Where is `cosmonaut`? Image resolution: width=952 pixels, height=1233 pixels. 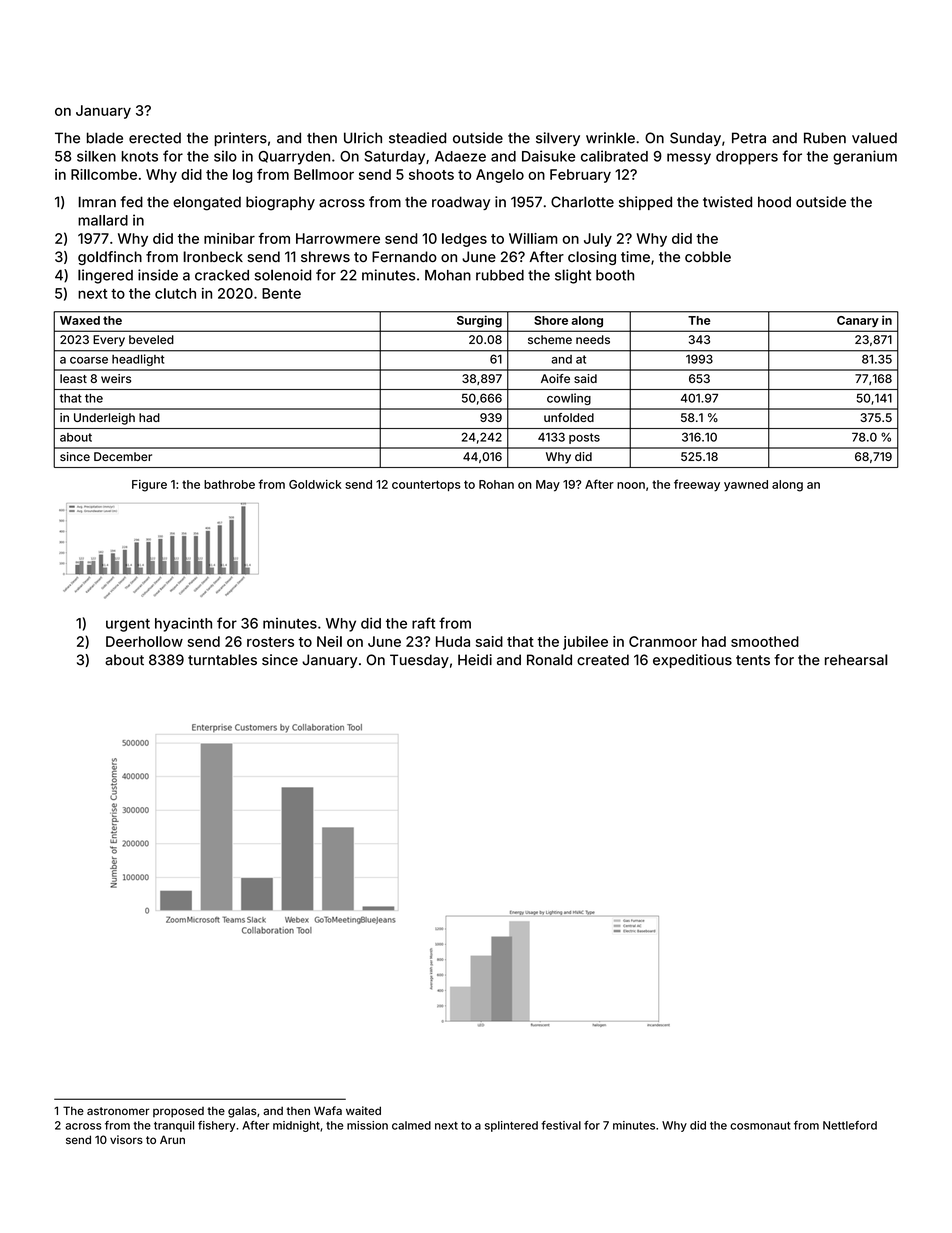
cosmonaut is located at coordinates (760, 1126).
